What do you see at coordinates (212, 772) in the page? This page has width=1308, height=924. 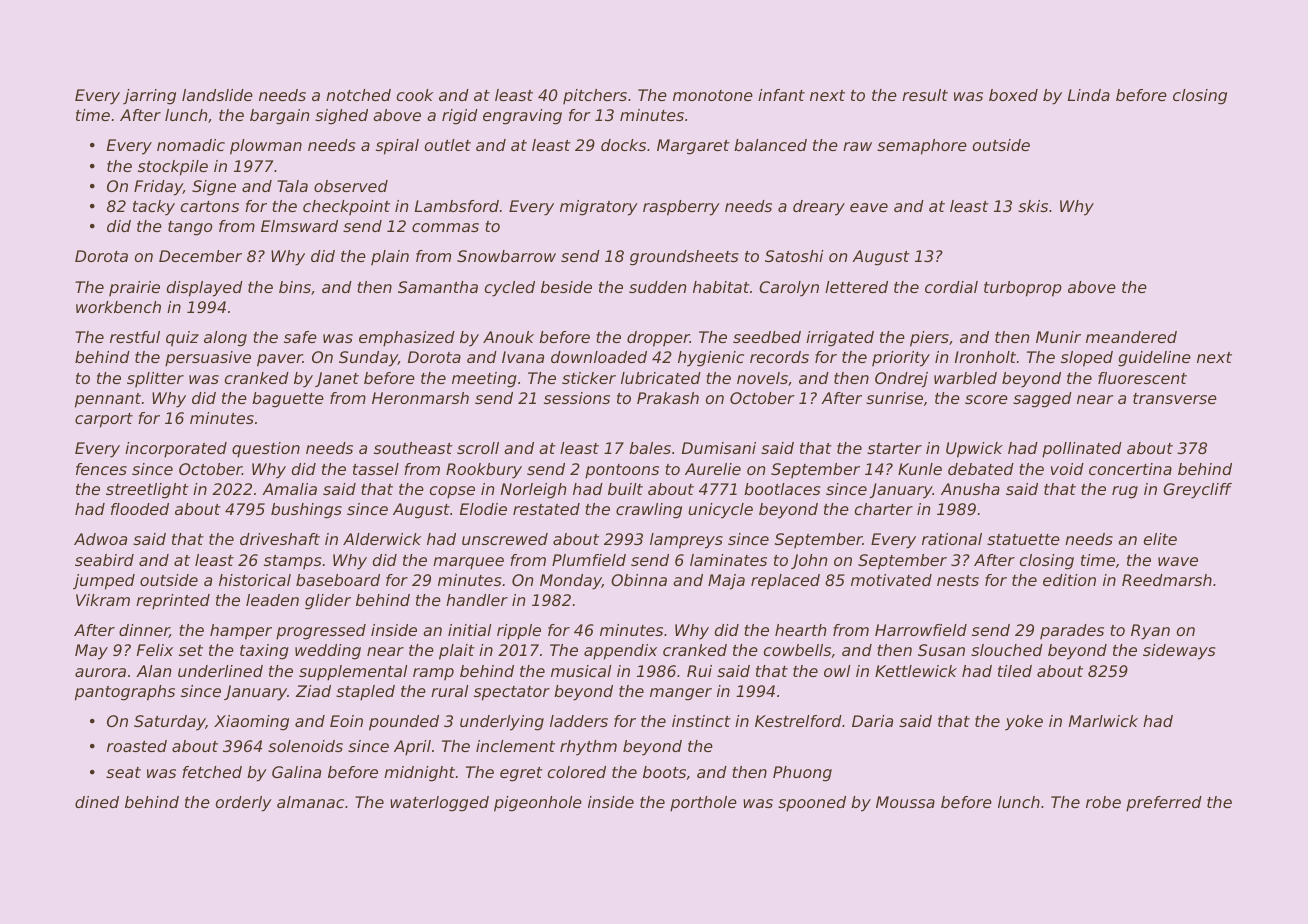 I see `fetched` at bounding box center [212, 772].
